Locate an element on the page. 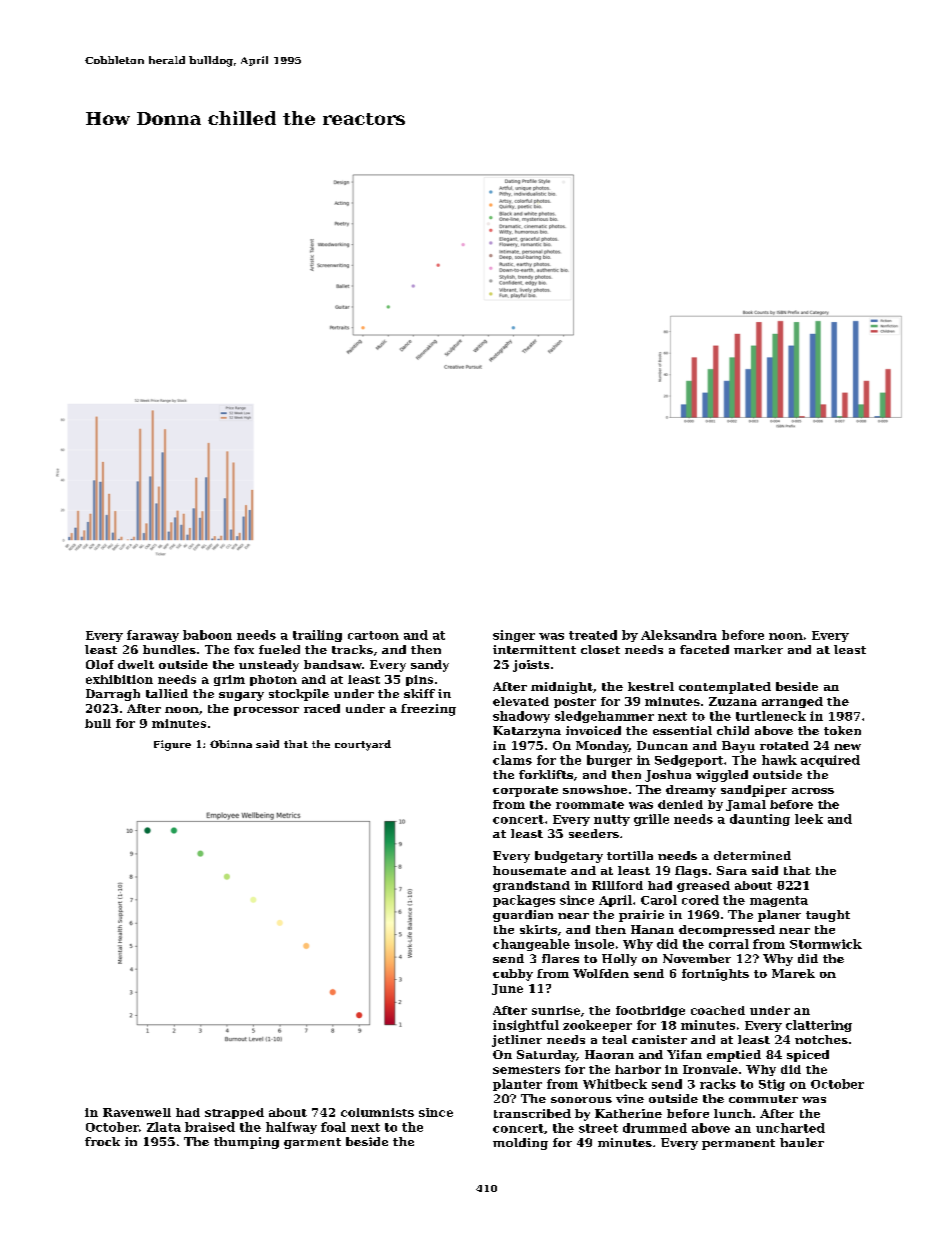  raced is located at coordinates (322, 708).
